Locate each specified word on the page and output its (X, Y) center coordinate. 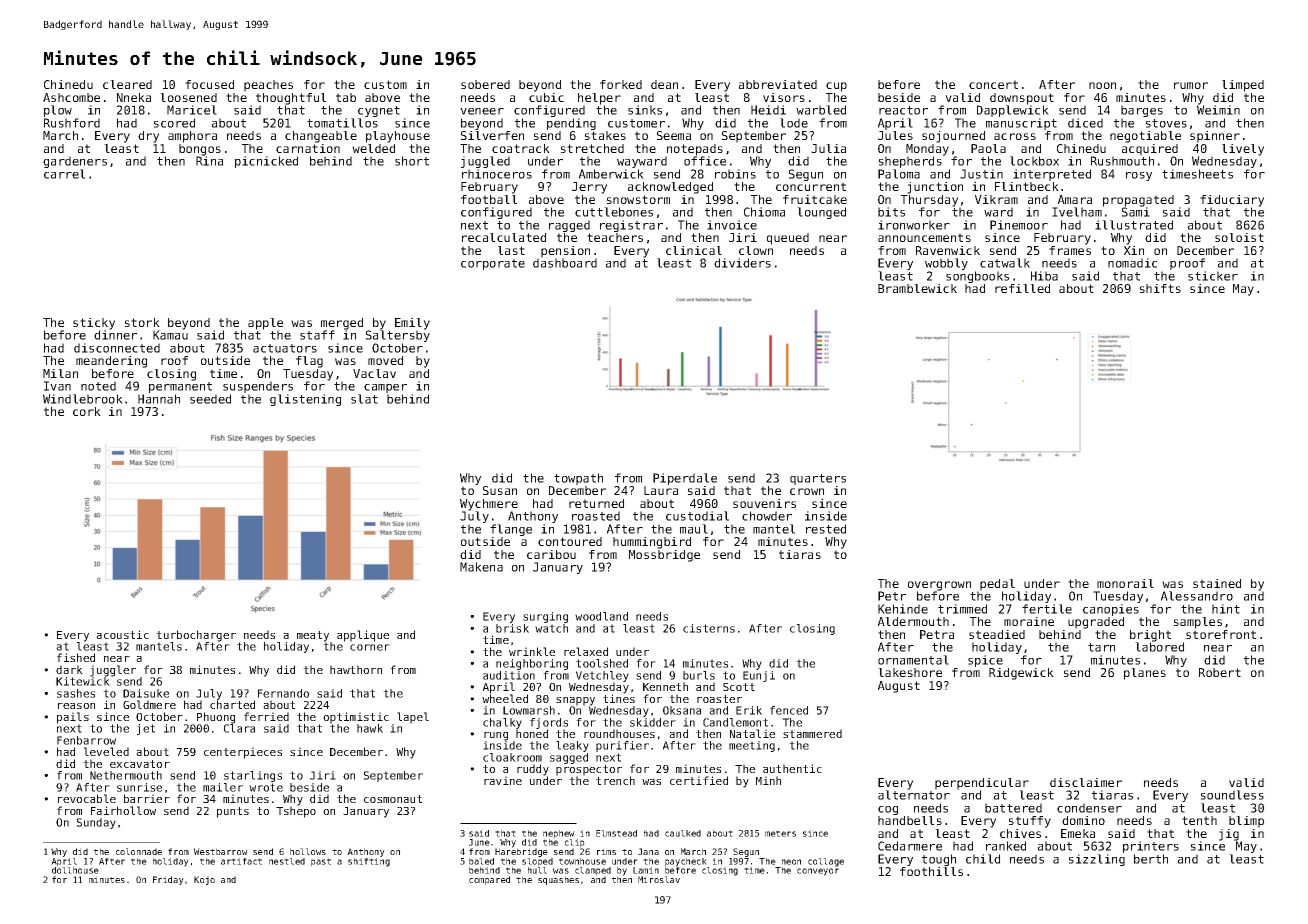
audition (509, 675)
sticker (1213, 276)
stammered (812, 733)
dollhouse (75, 870)
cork (87, 411)
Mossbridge (664, 556)
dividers (742, 263)
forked (621, 84)
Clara (239, 728)
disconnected (117, 348)
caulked (683, 833)
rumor (1191, 85)
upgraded (1096, 623)
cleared (127, 84)
